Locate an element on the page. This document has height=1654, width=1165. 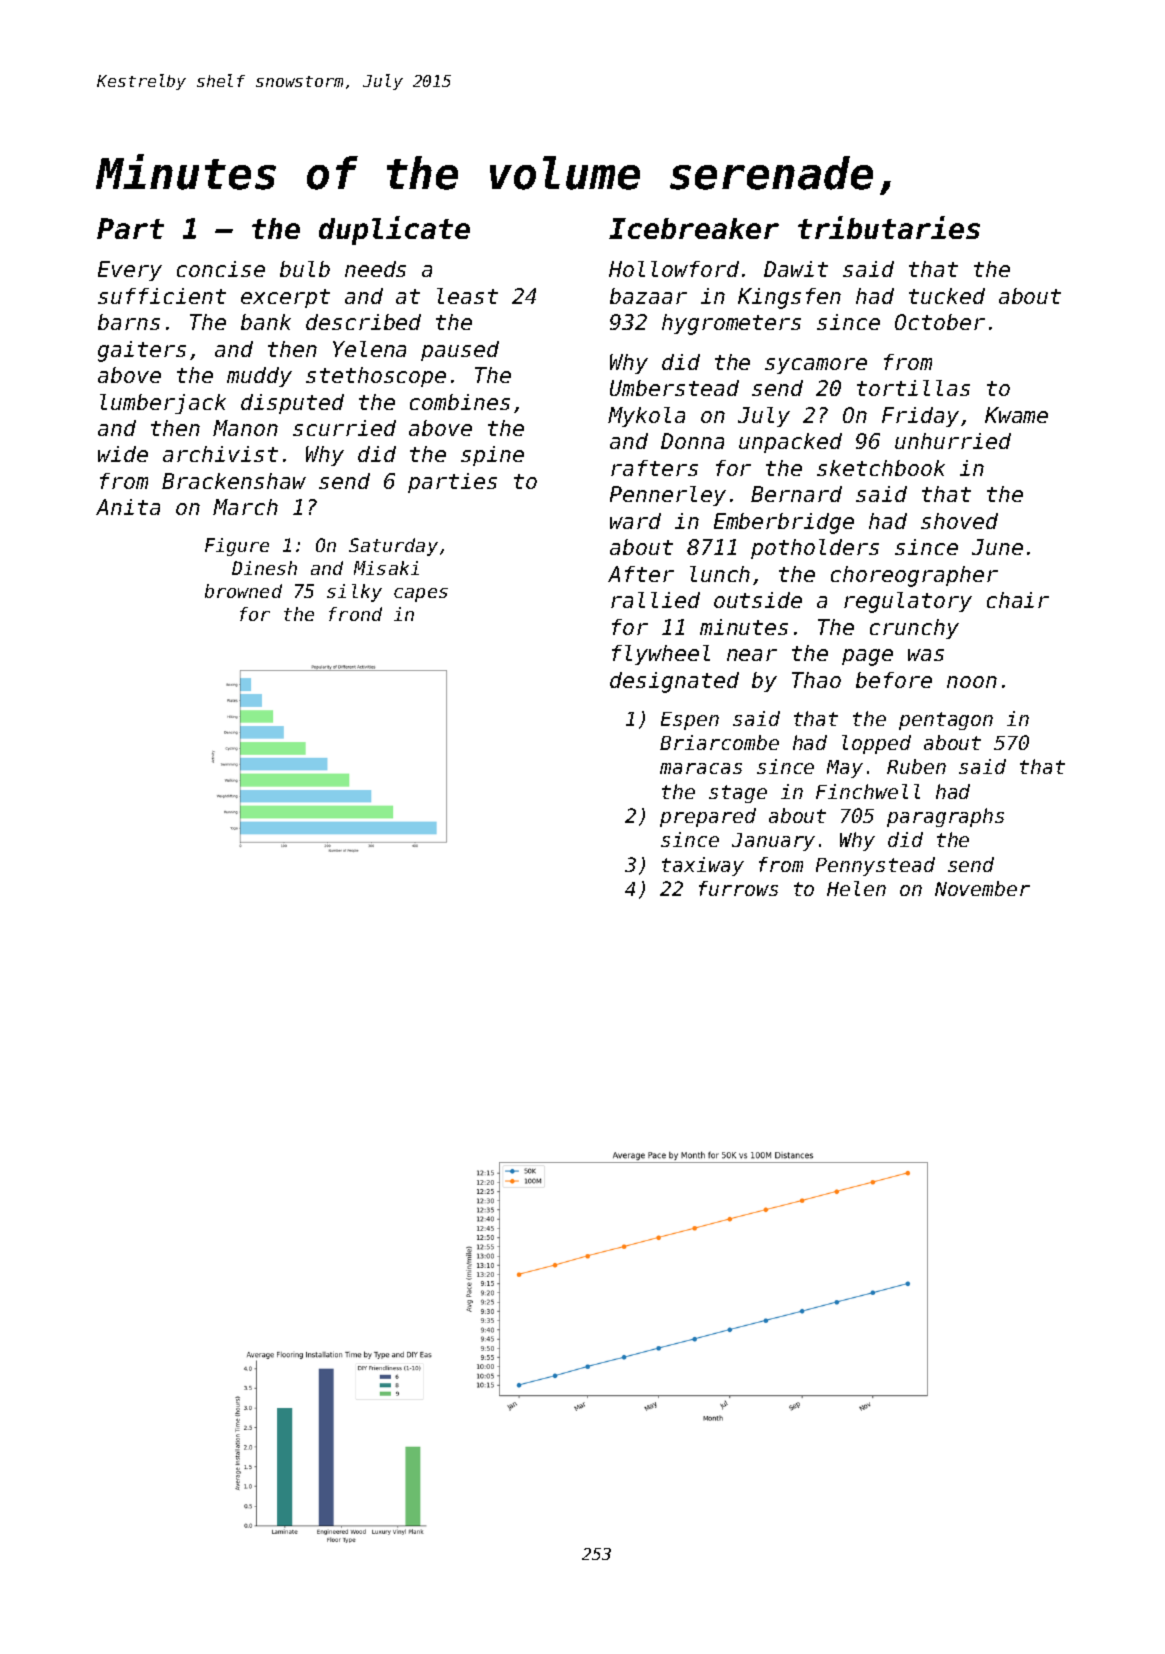
duplicate is located at coordinates (394, 230).
